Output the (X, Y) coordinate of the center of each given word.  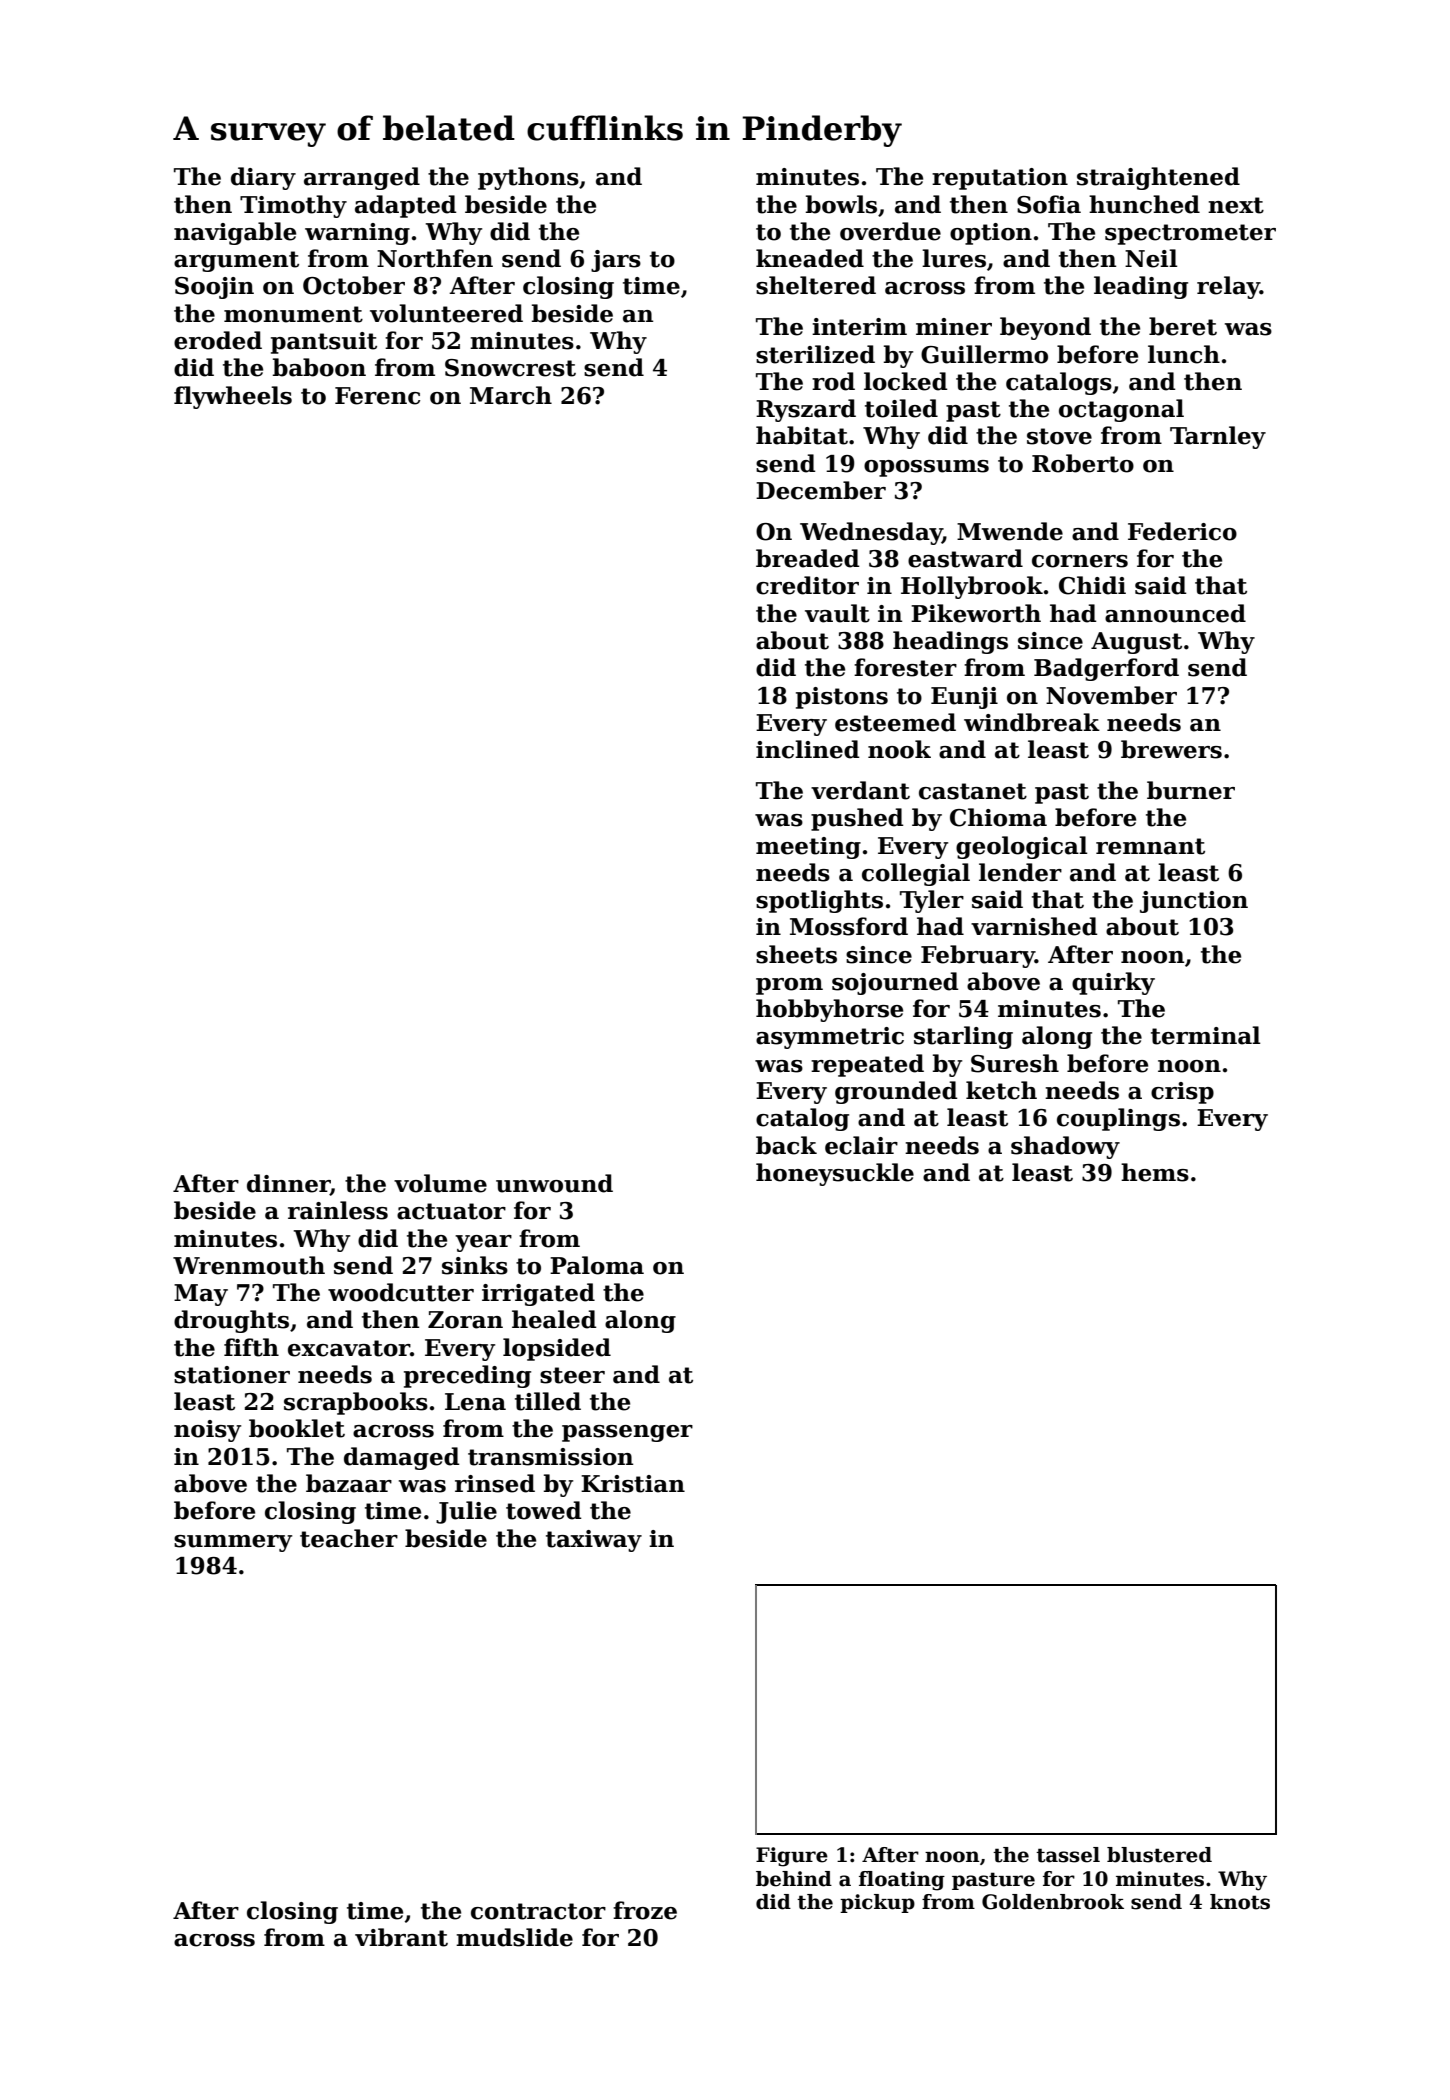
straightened (1158, 178)
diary (263, 178)
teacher (349, 1538)
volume (440, 1183)
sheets (796, 954)
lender (1020, 872)
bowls (841, 204)
